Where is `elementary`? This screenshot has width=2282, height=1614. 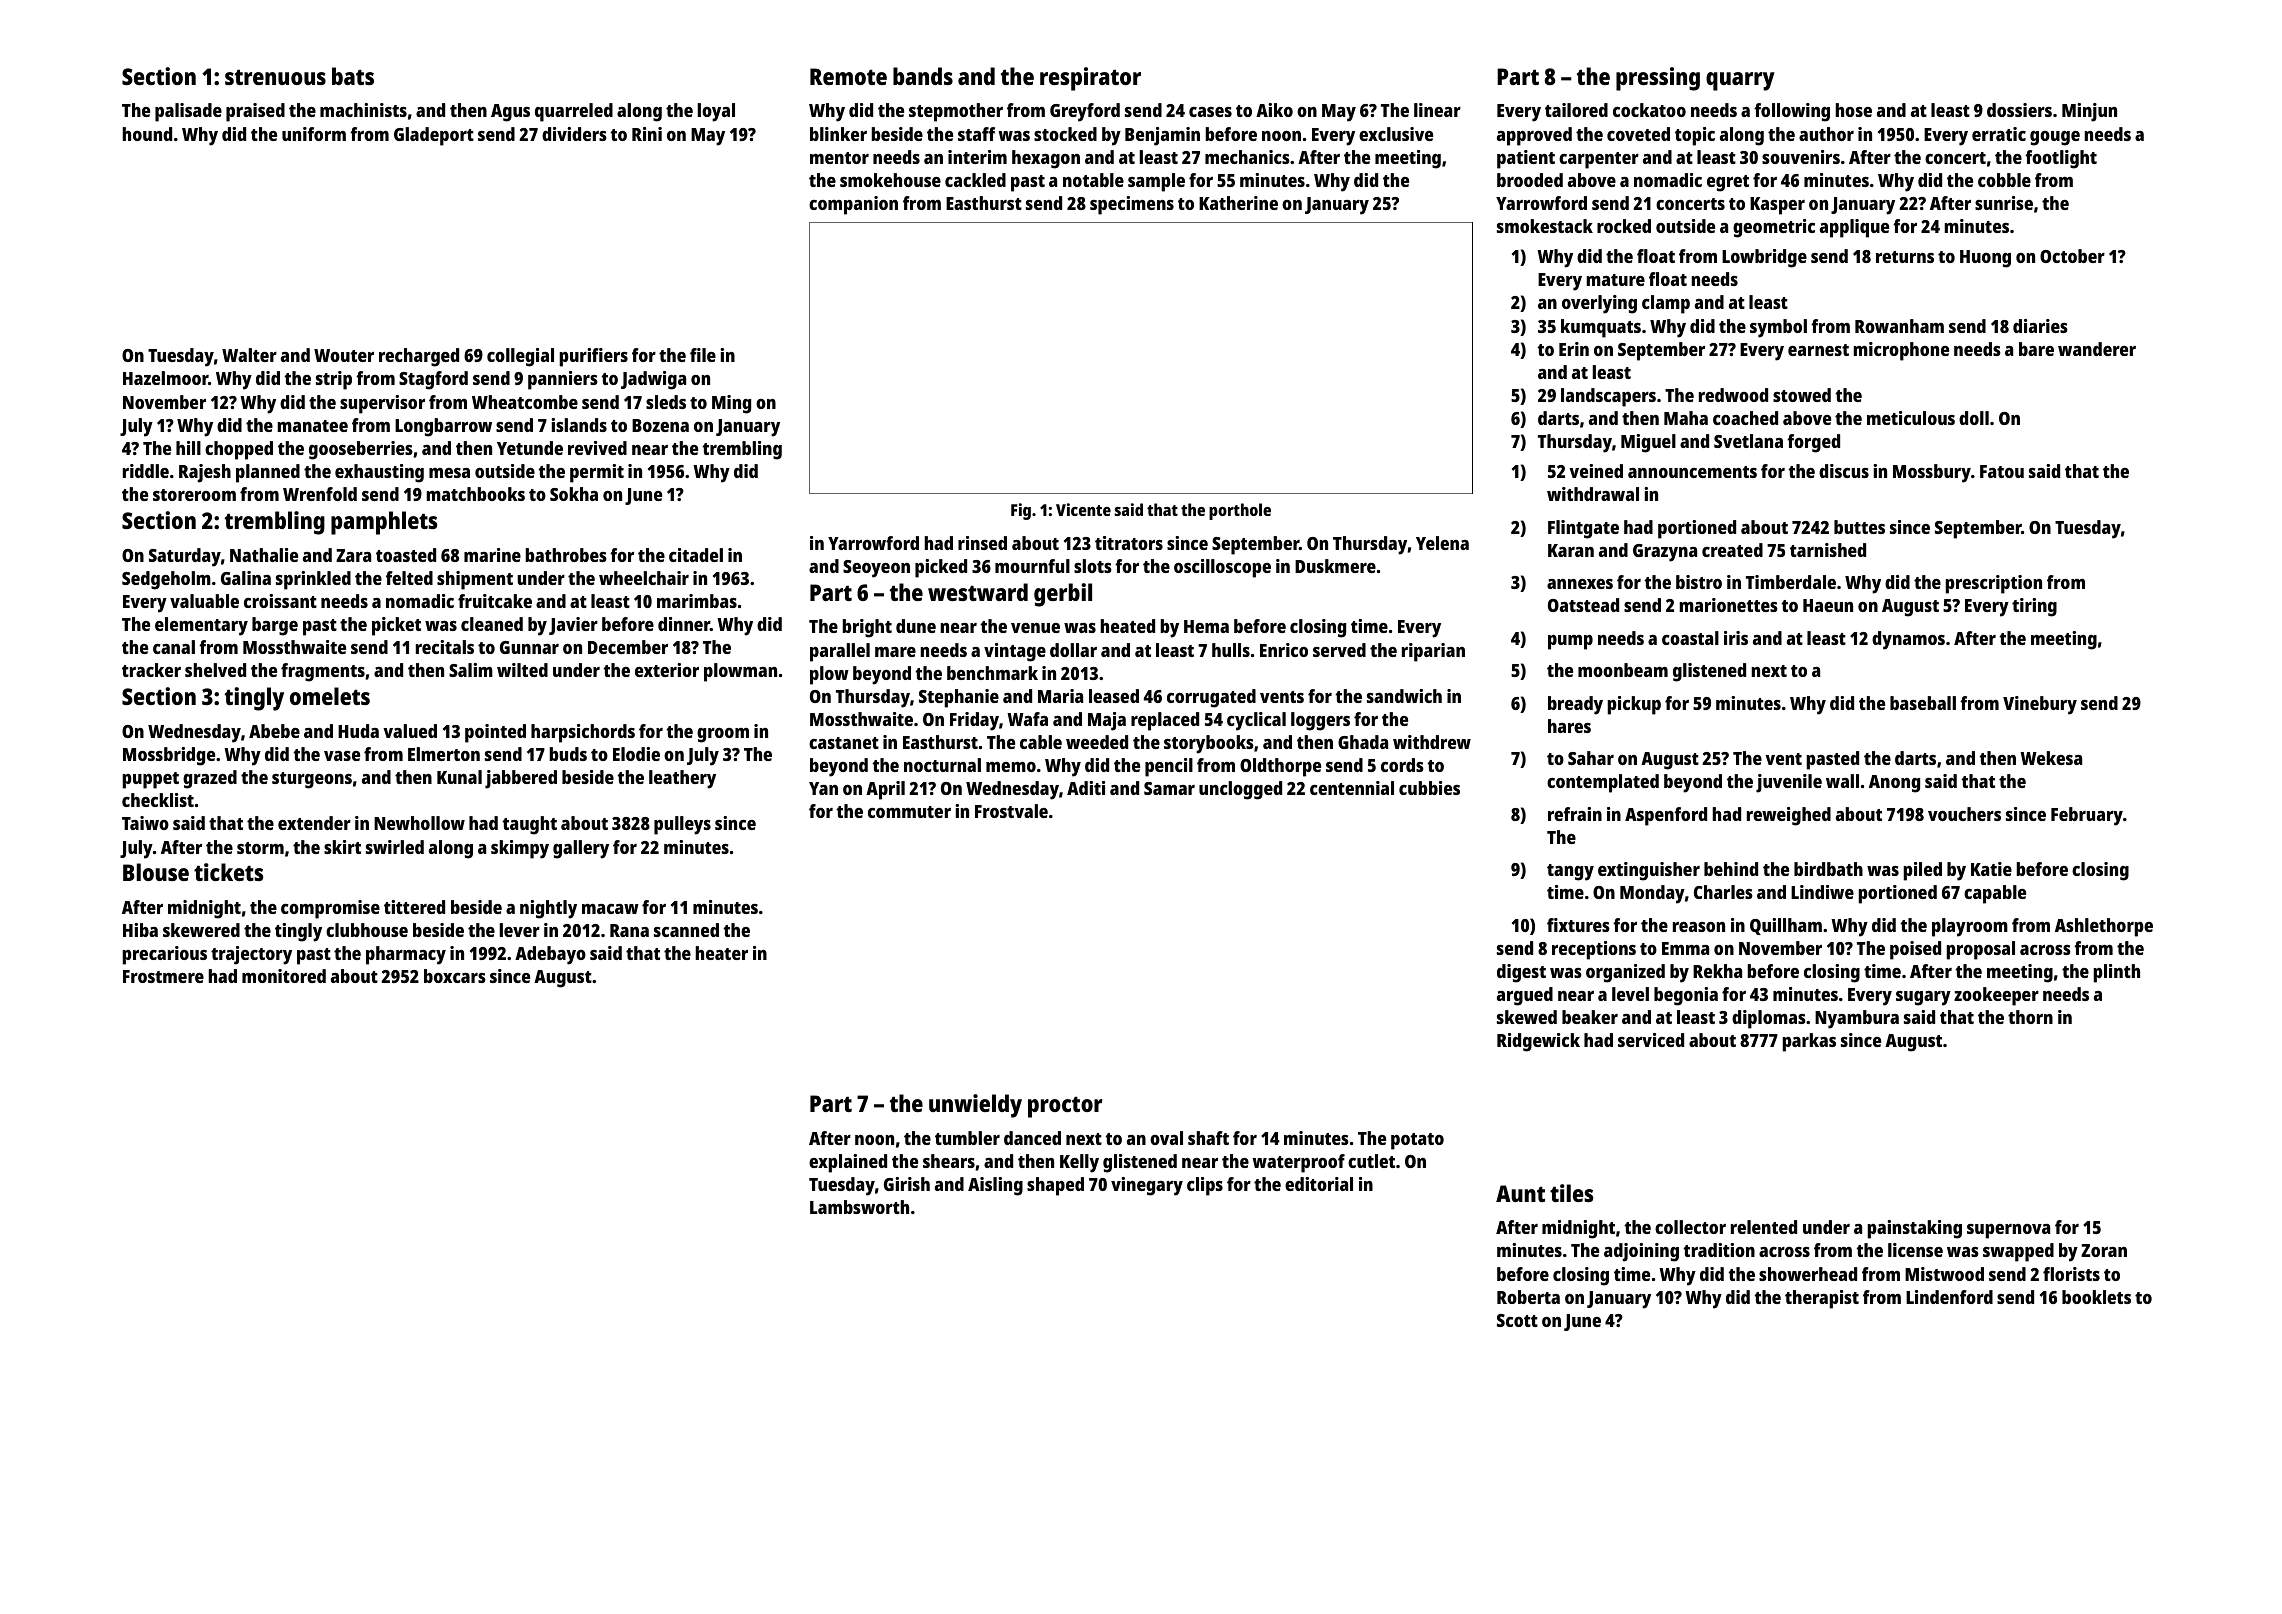 elementary is located at coordinates (201, 626).
